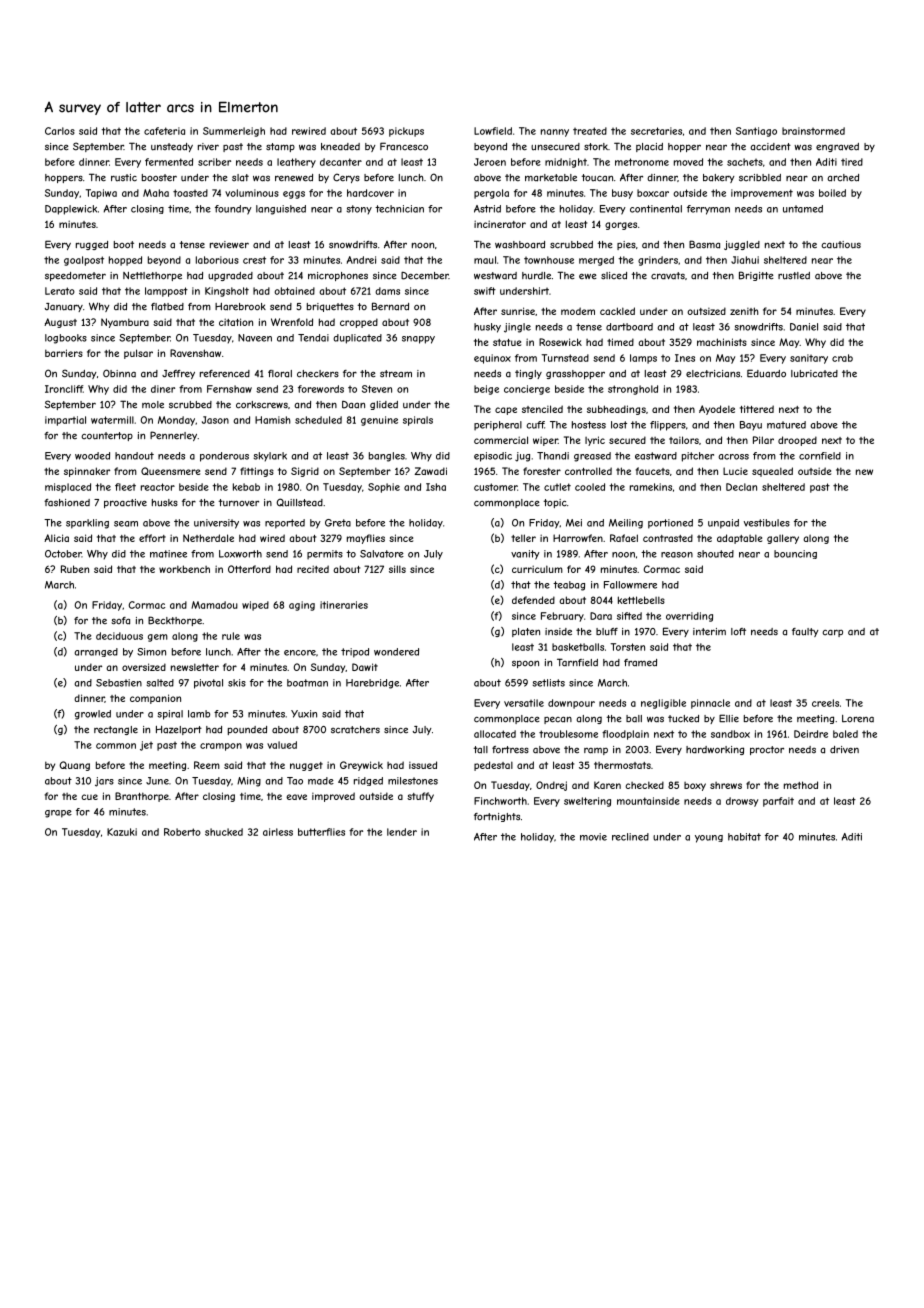 This image has height=1308, width=924. What do you see at coordinates (390, 306) in the image?
I see `Bernard` at bounding box center [390, 306].
